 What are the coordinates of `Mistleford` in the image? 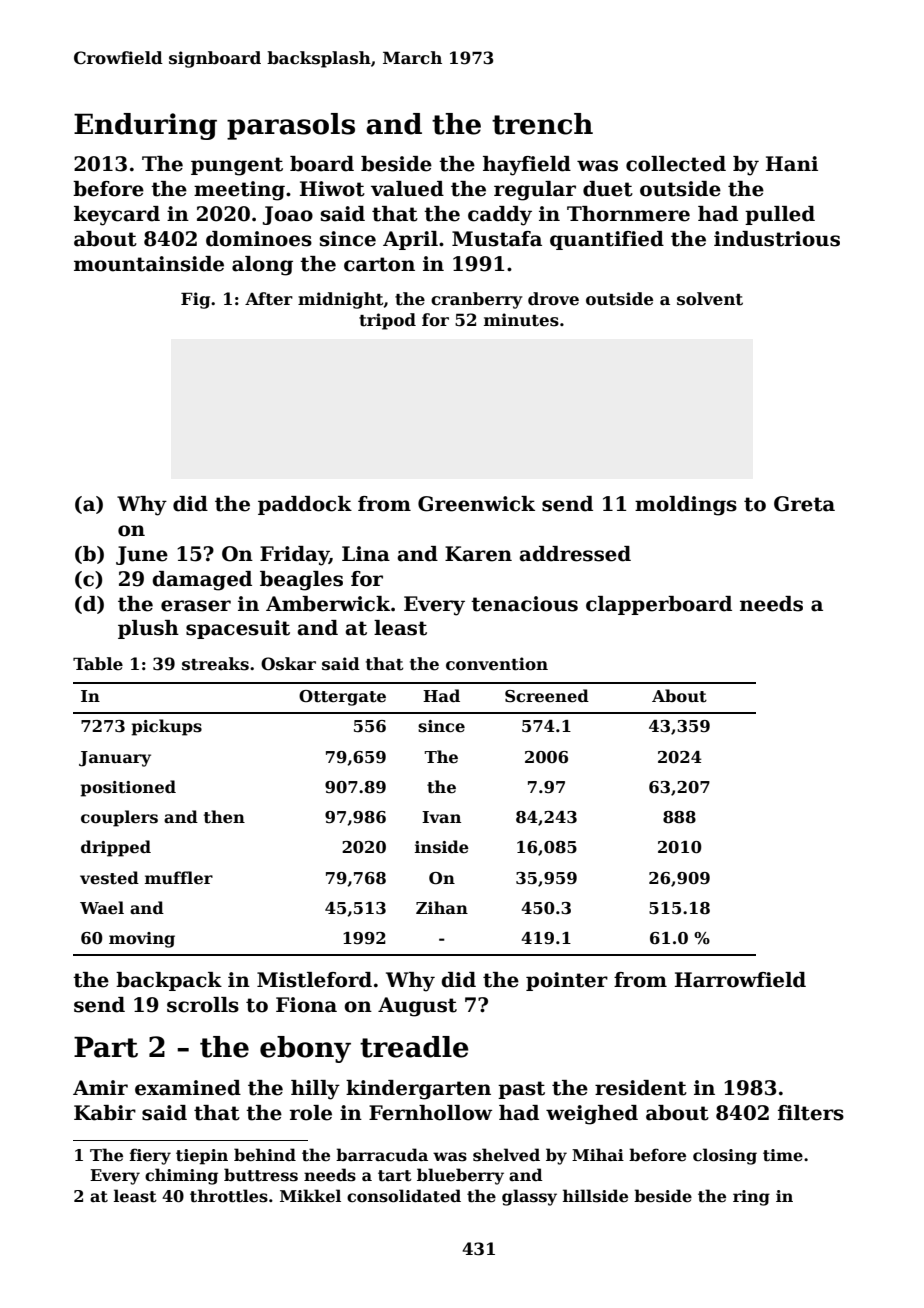 It's located at (314, 980).
